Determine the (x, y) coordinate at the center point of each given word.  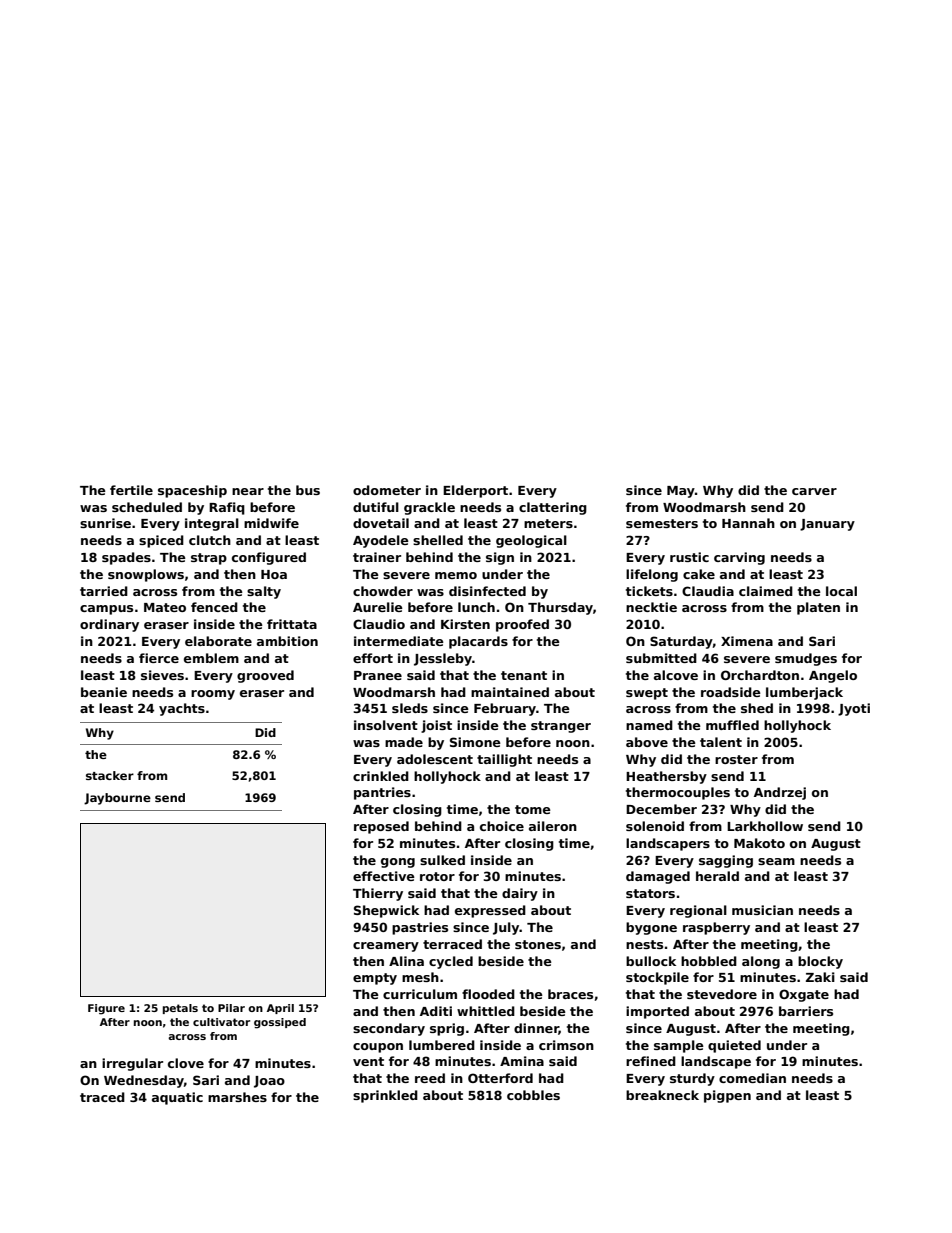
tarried (104, 591)
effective (384, 876)
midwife (271, 523)
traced (102, 1097)
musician (762, 910)
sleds (410, 708)
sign (500, 558)
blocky (820, 962)
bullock (651, 961)
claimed (766, 591)
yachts (182, 709)
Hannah (748, 523)
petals (180, 1009)
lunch (476, 607)
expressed (490, 911)
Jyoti (854, 709)
